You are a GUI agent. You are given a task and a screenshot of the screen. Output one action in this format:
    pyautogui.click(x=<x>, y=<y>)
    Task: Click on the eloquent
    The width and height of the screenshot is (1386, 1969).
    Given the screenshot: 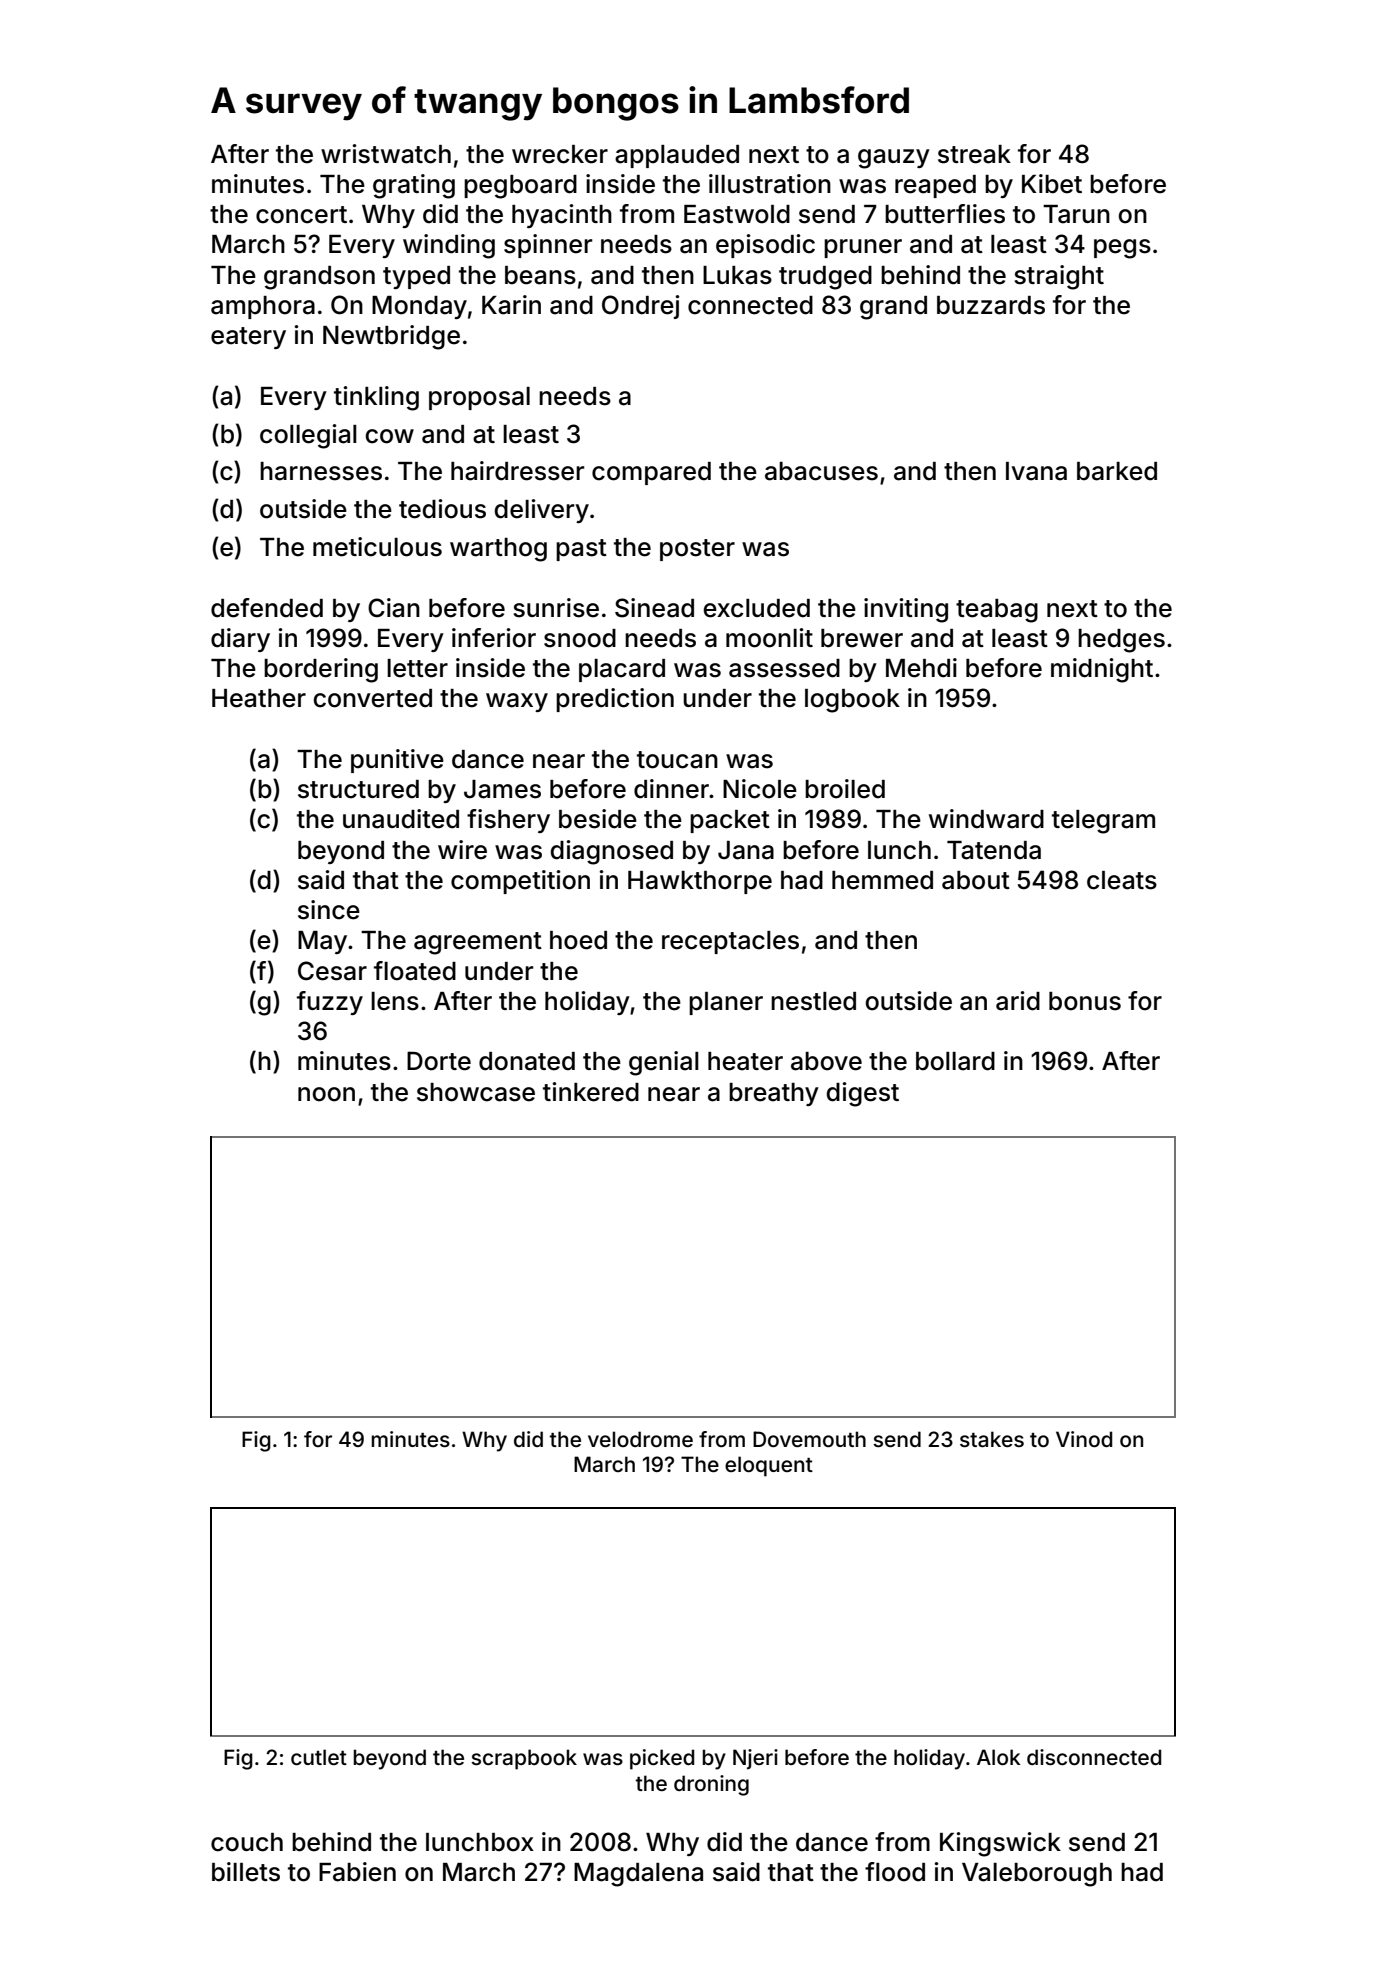 What is the action you would take?
    pyautogui.click(x=769, y=1466)
